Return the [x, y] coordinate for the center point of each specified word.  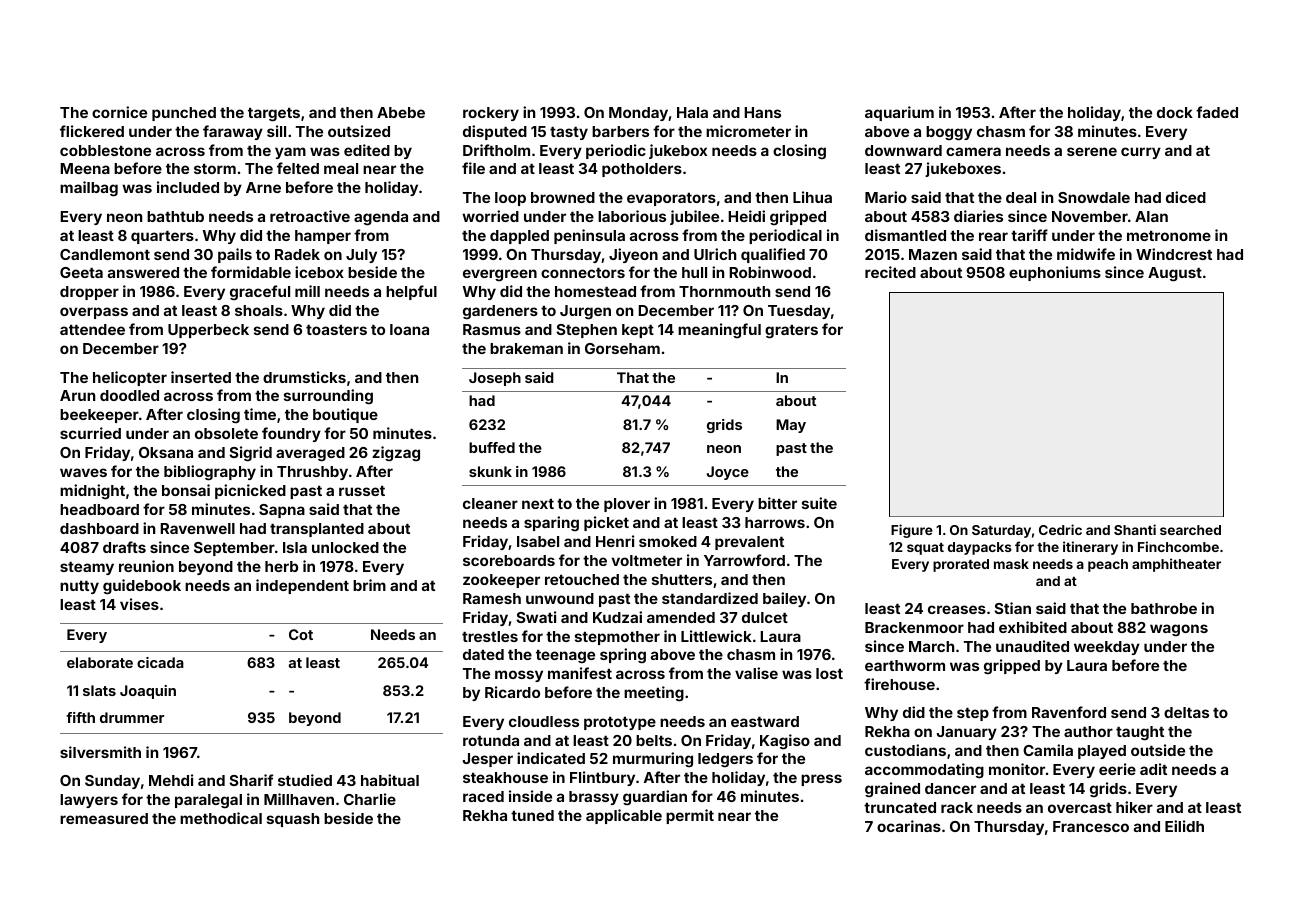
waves [83, 472]
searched [1190, 530]
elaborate [100, 662]
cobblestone [105, 150]
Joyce [728, 473]
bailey [784, 599]
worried [490, 216]
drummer [132, 717]
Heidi [746, 216]
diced [1186, 197]
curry [1141, 153]
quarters [162, 237]
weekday [1107, 648]
